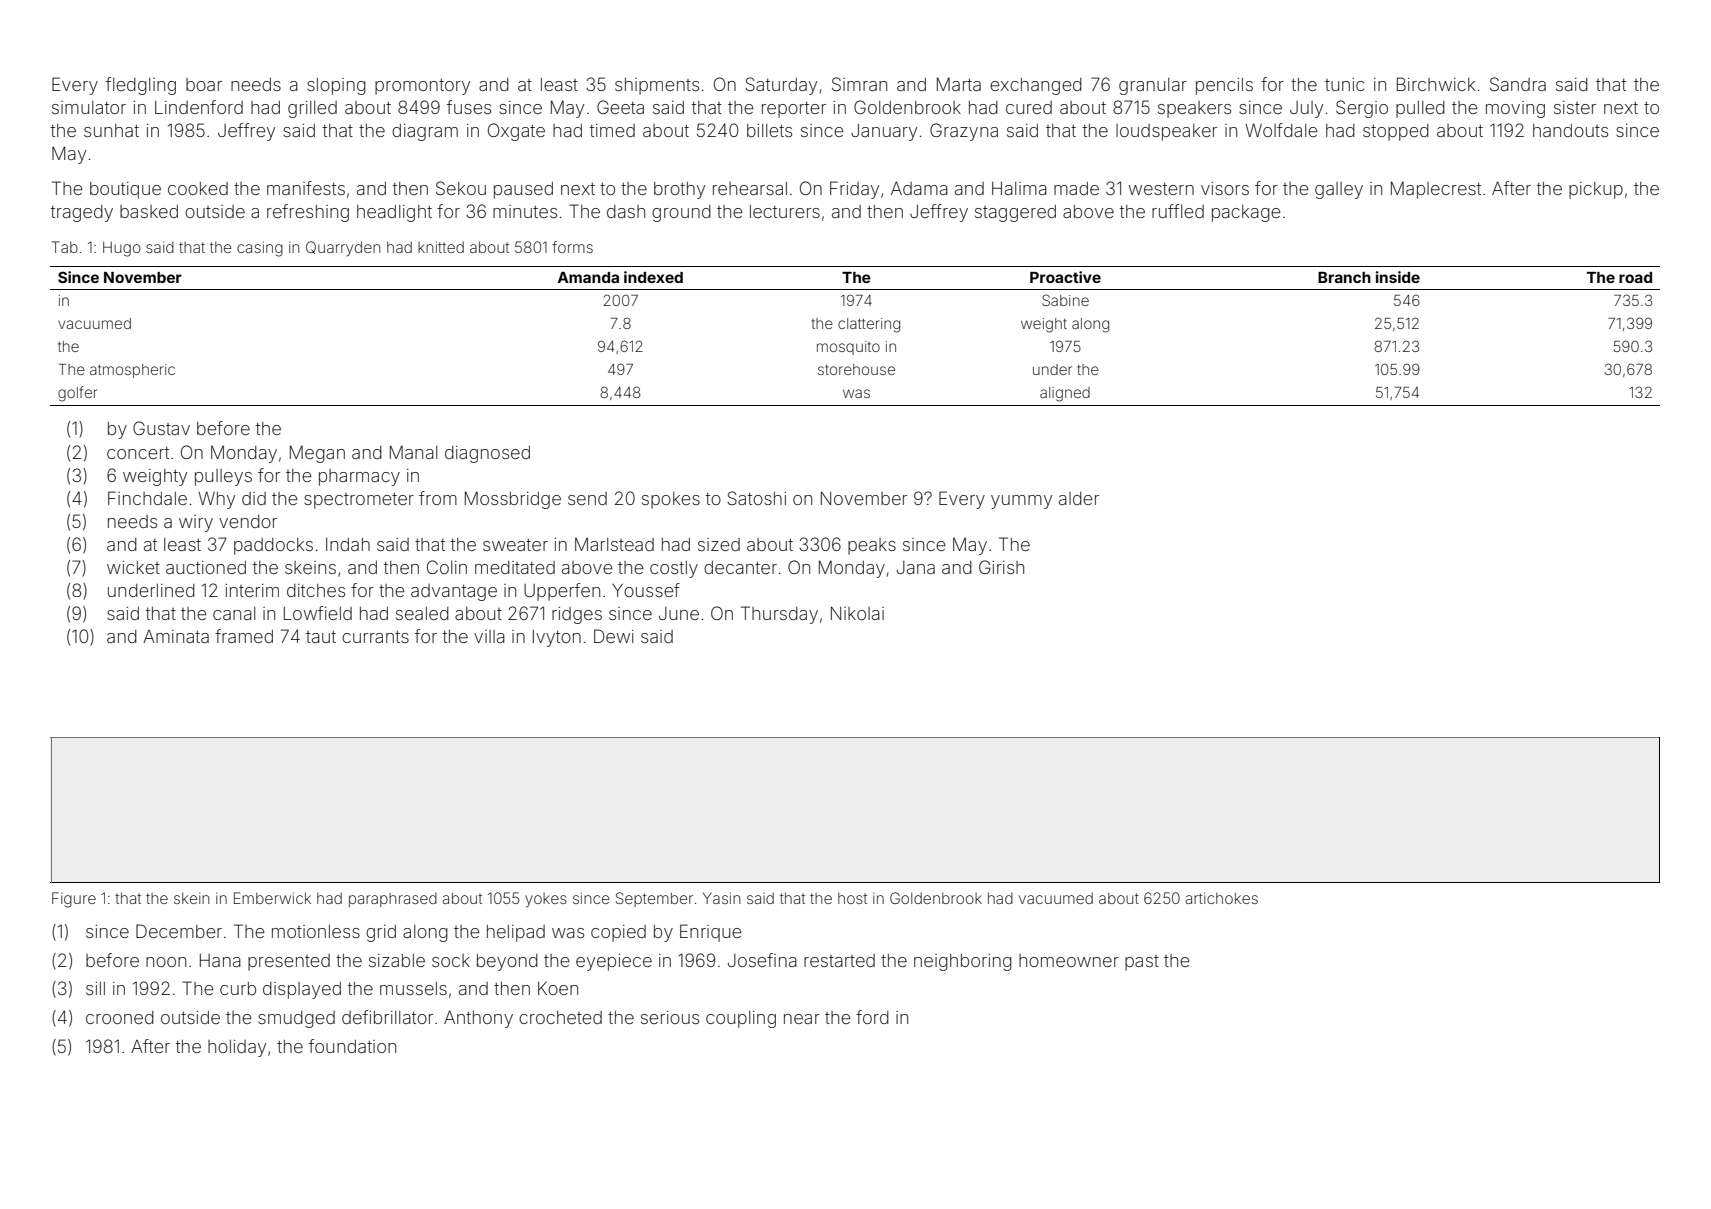 This image has width=1711, height=1209. I want to click on inside, so click(1398, 277).
